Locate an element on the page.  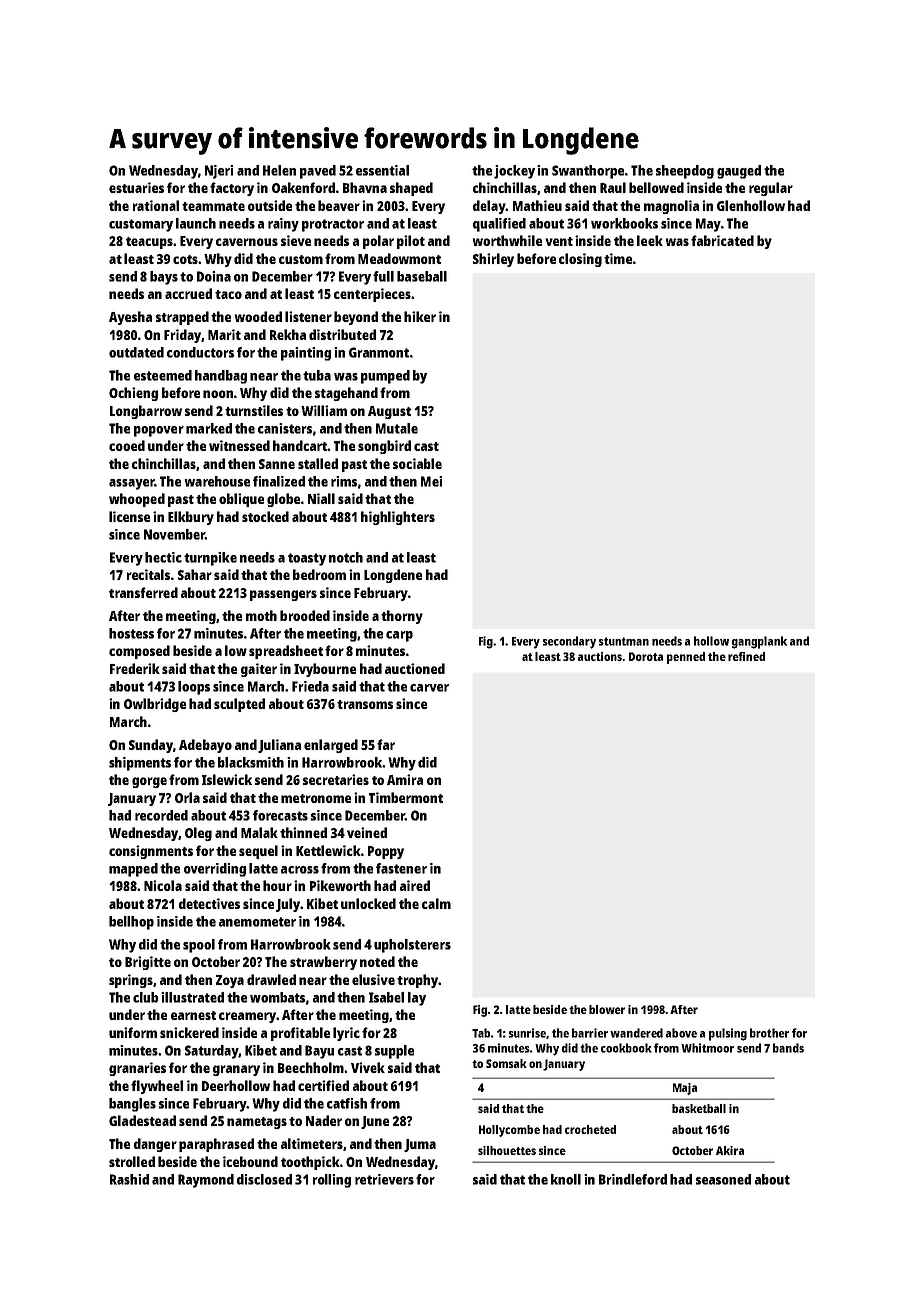
essential is located at coordinates (382, 170).
